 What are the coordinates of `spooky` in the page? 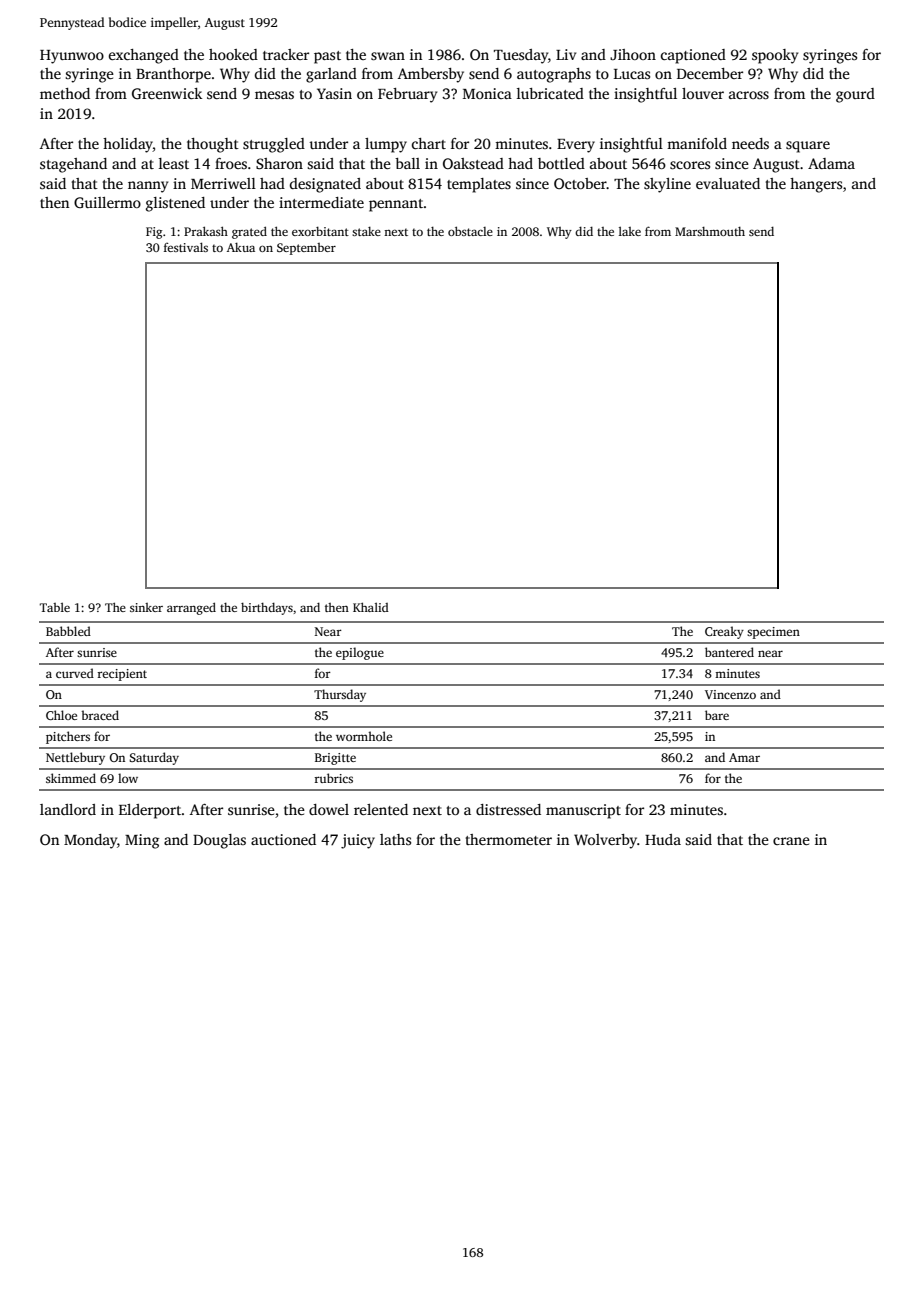 It's located at (775, 56).
